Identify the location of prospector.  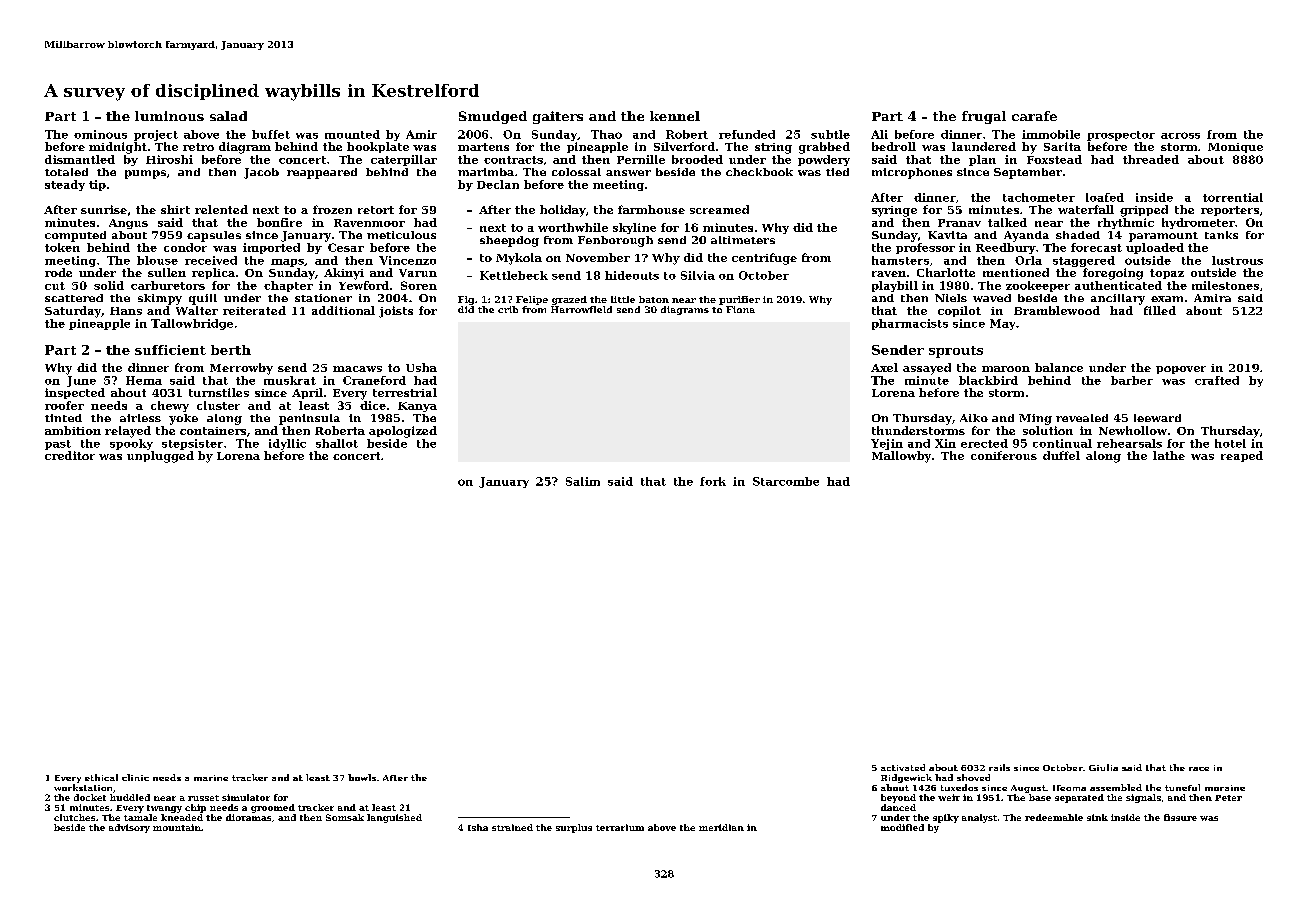
(1121, 136).
